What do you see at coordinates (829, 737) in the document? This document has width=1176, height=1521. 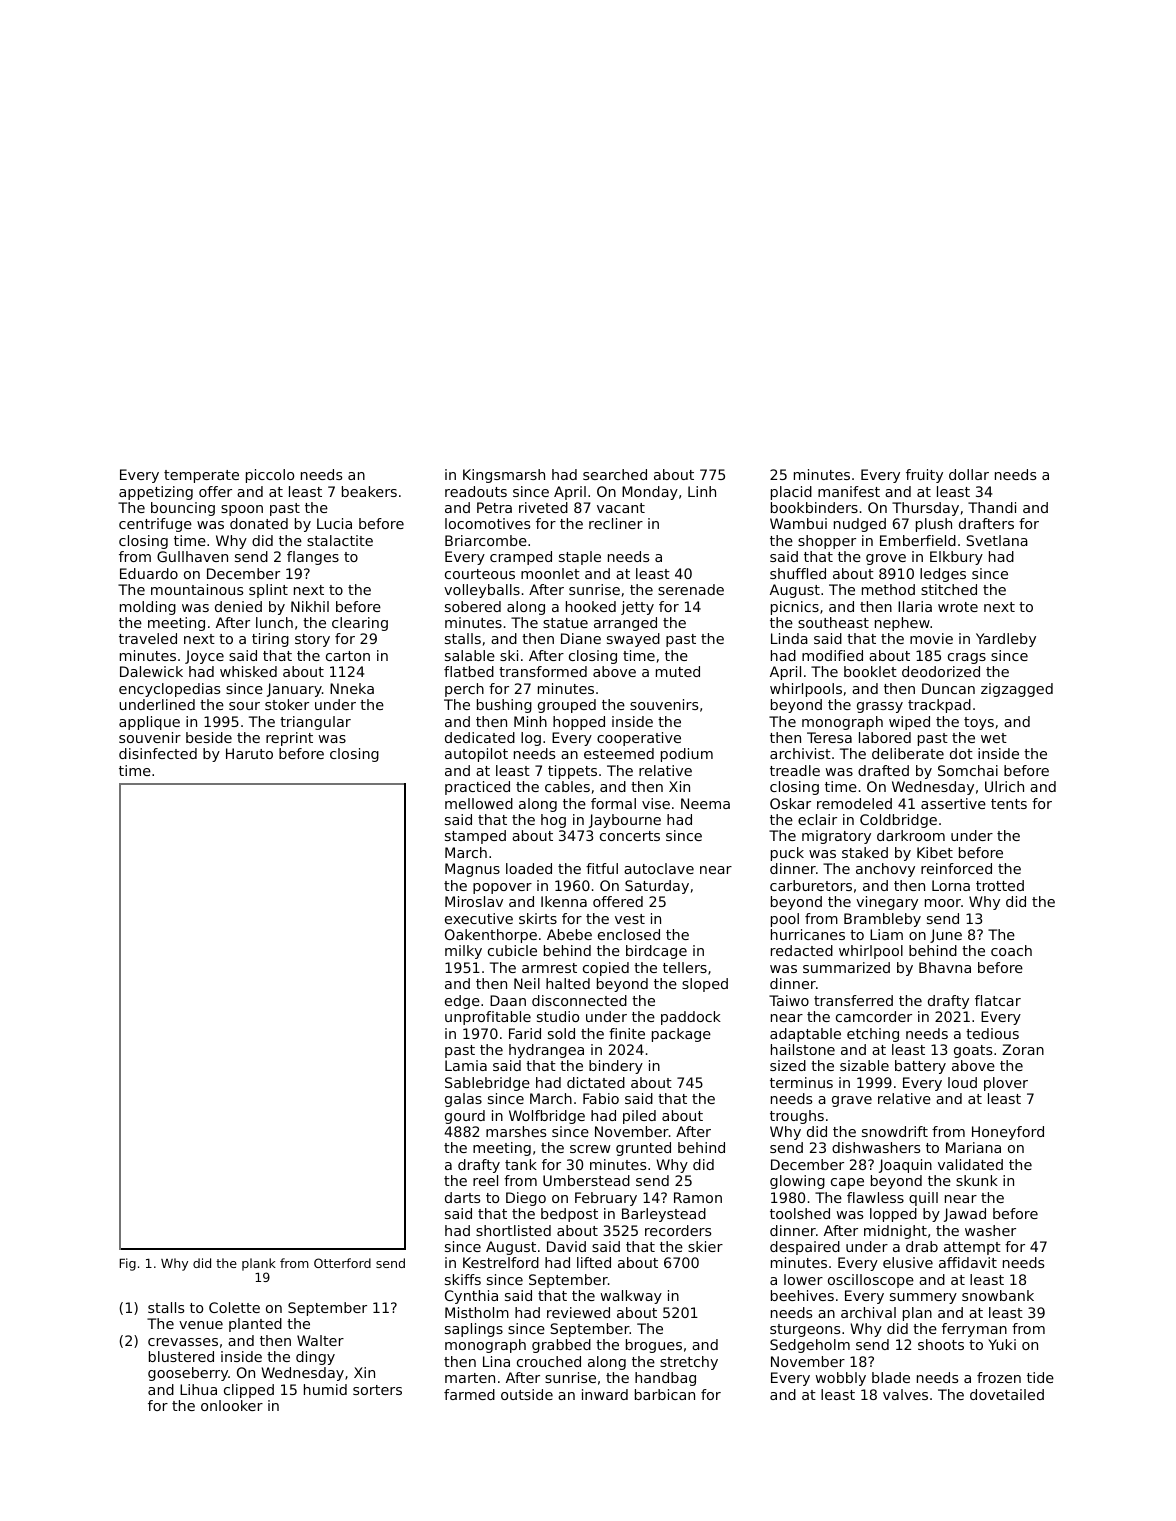 I see `Teresa` at bounding box center [829, 737].
